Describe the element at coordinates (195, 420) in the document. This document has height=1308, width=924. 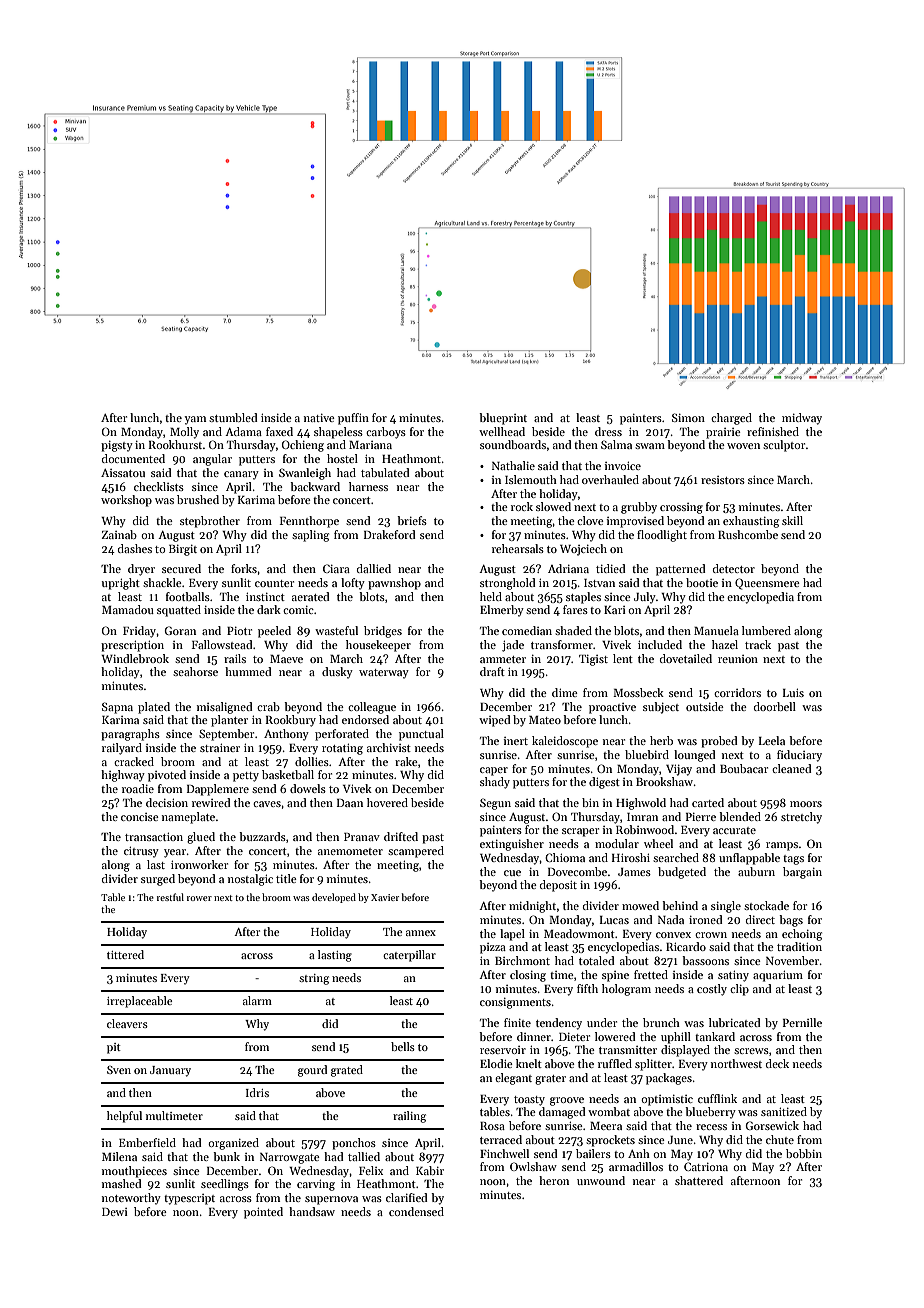
I see `yam` at that location.
